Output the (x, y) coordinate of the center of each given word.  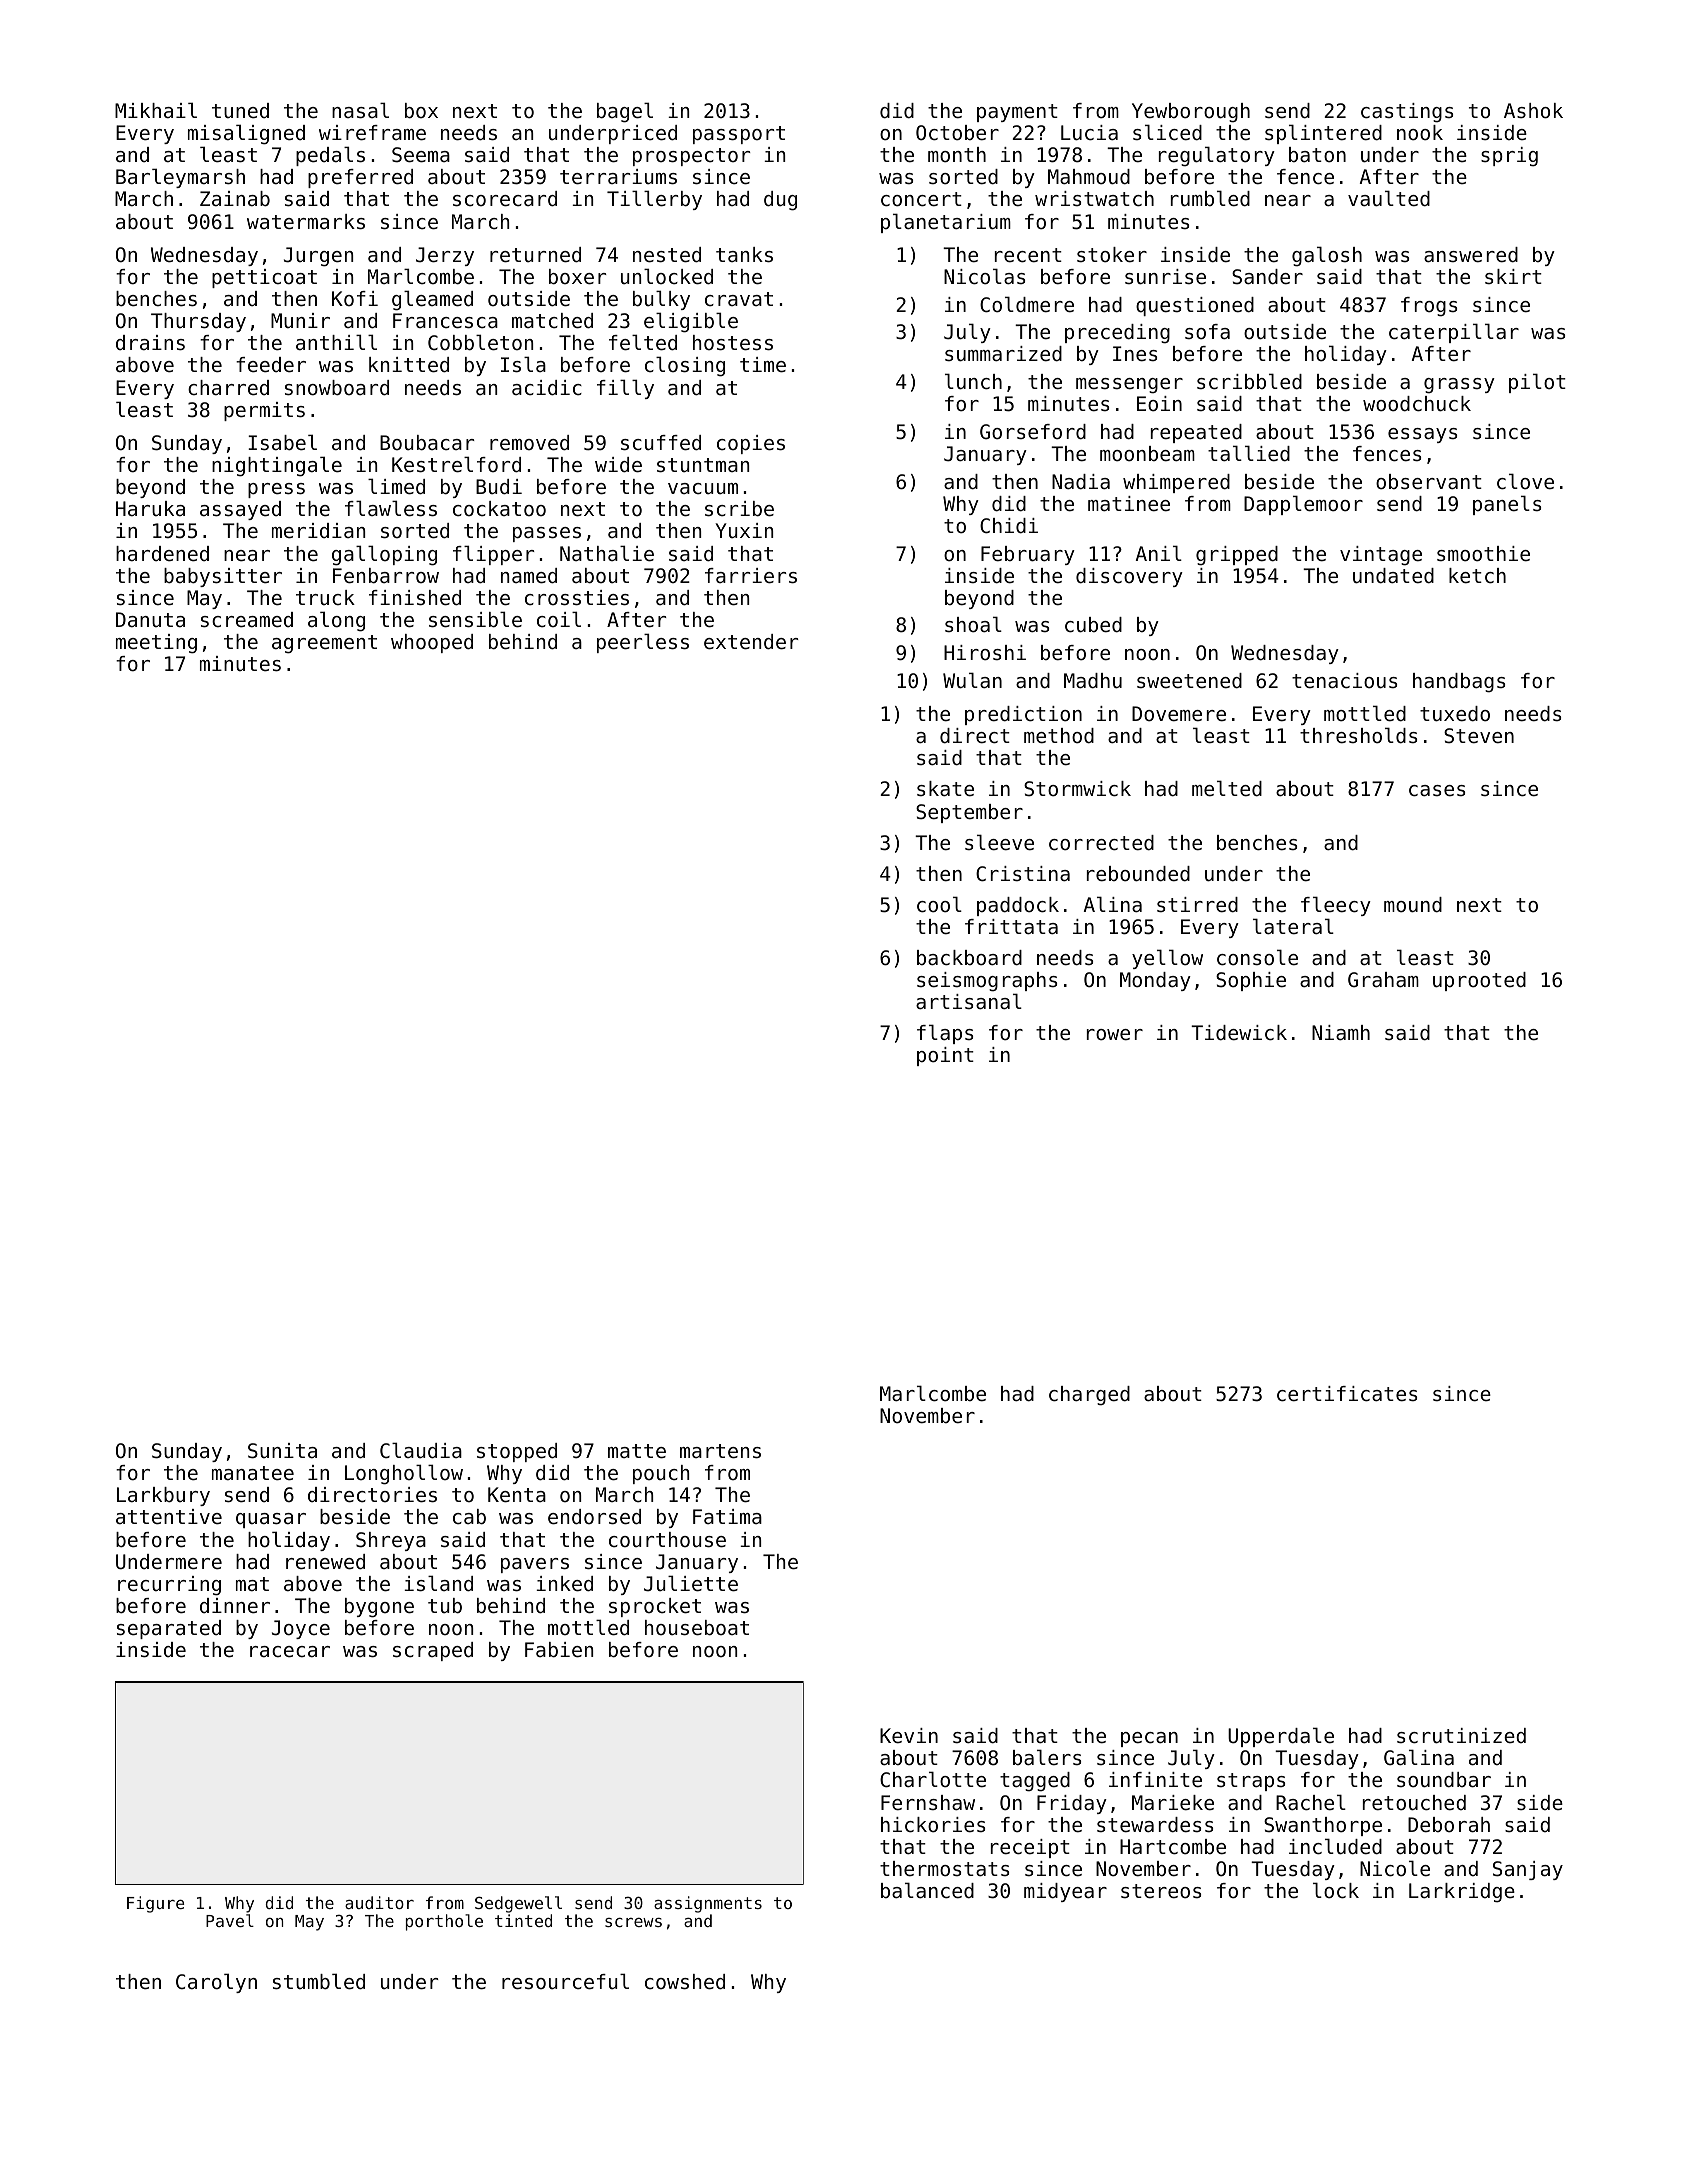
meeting (156, 644)
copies (751, 444)
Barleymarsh (180, 178)
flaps (945, 1034)
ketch (1477, 576)
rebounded (1138, 874)
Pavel (230, 1920)
